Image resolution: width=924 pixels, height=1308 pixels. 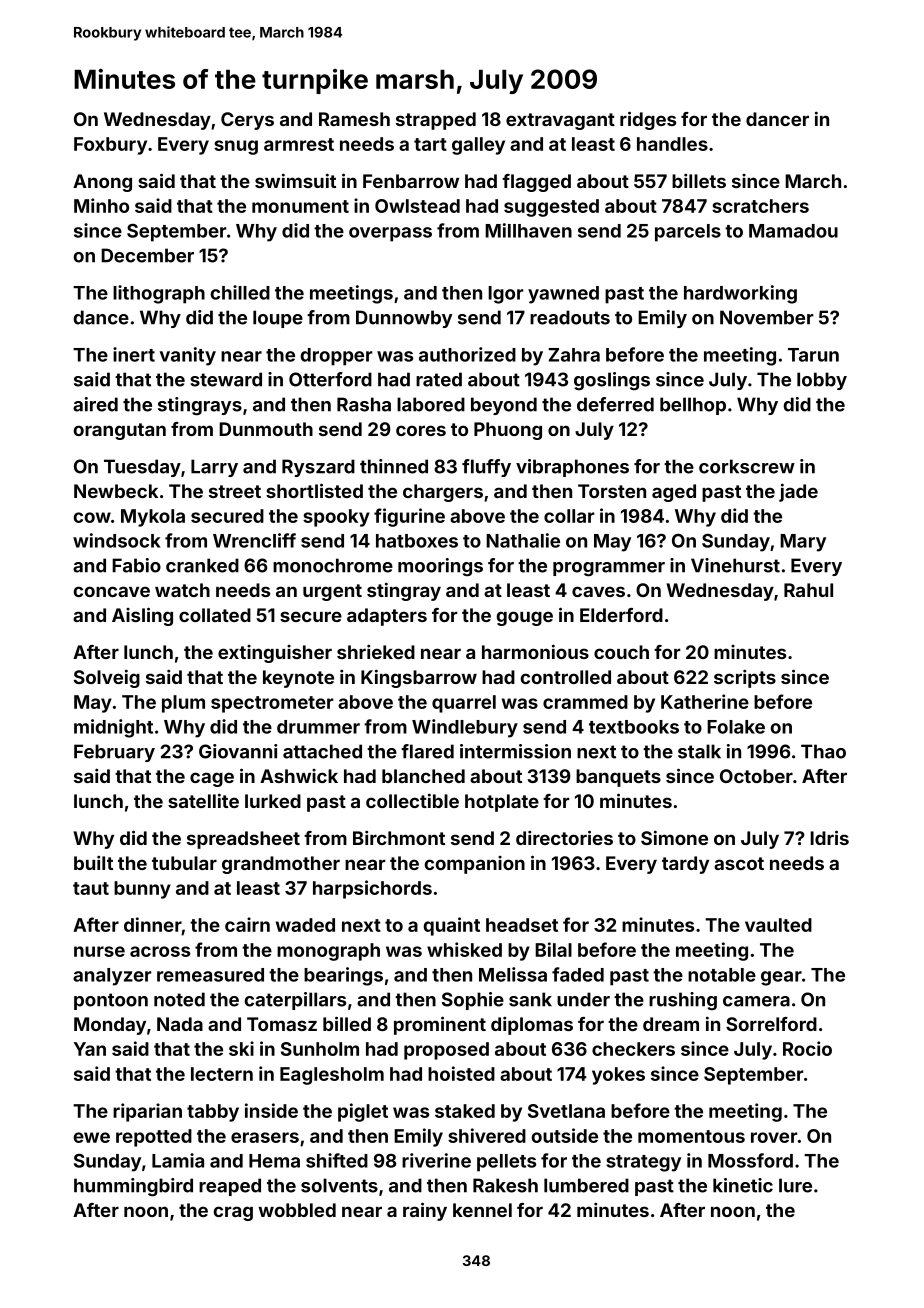 What do you see at coordinates (699, 751) in the page?
I see `stalk` at bounding box center [699, 751].
